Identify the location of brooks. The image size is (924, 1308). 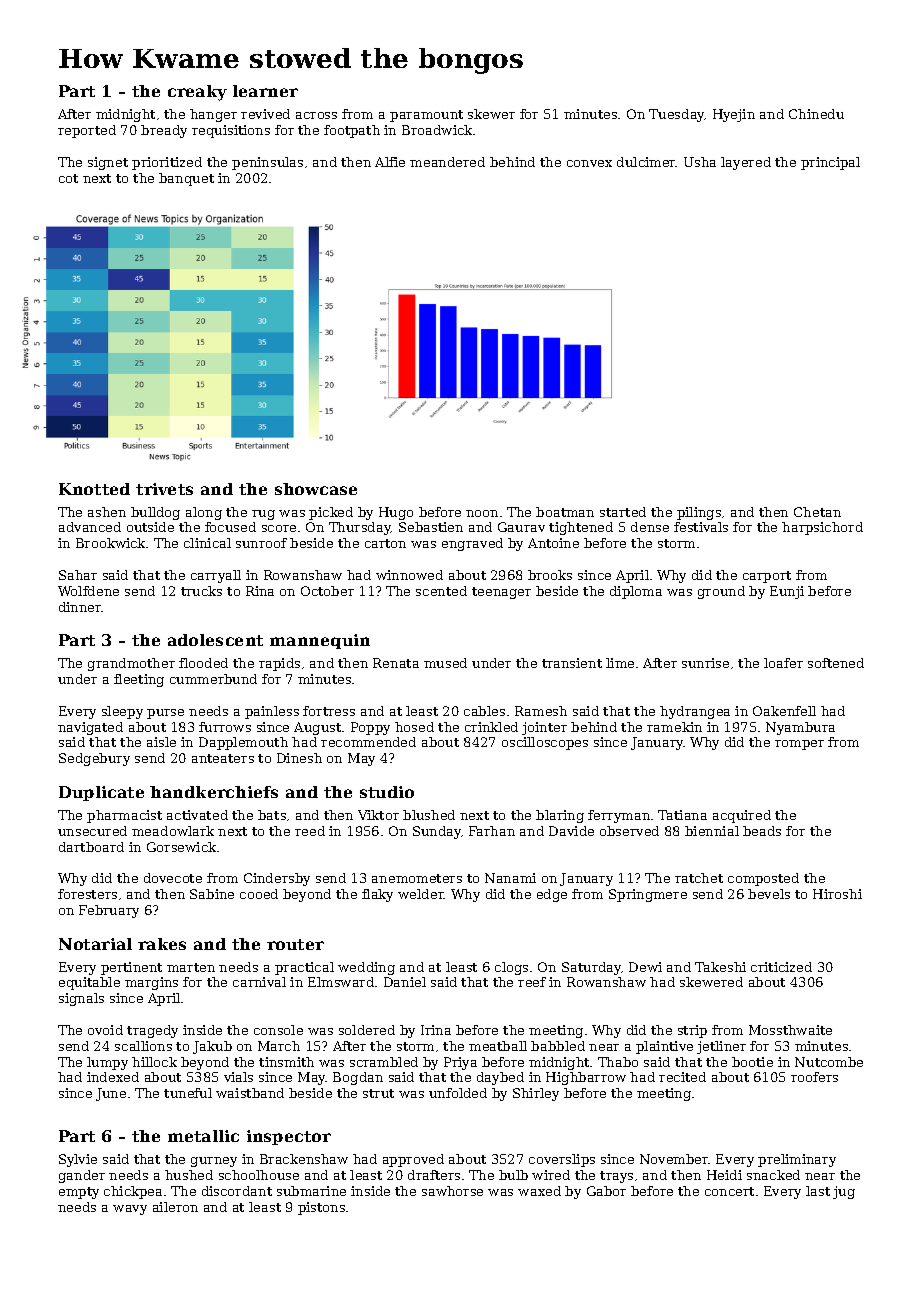
(550, 575).
